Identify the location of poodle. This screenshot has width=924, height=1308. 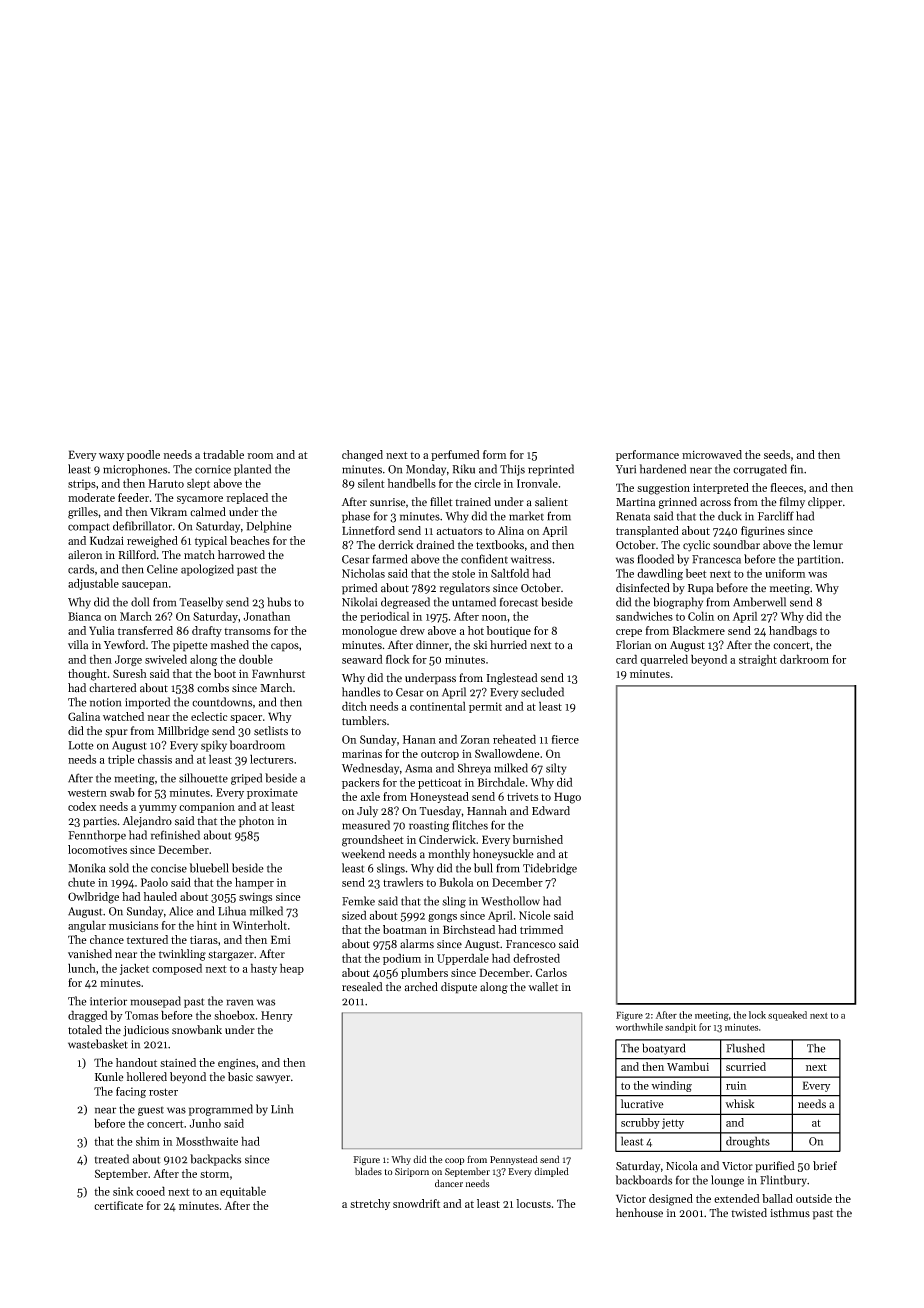
(143, 455).
